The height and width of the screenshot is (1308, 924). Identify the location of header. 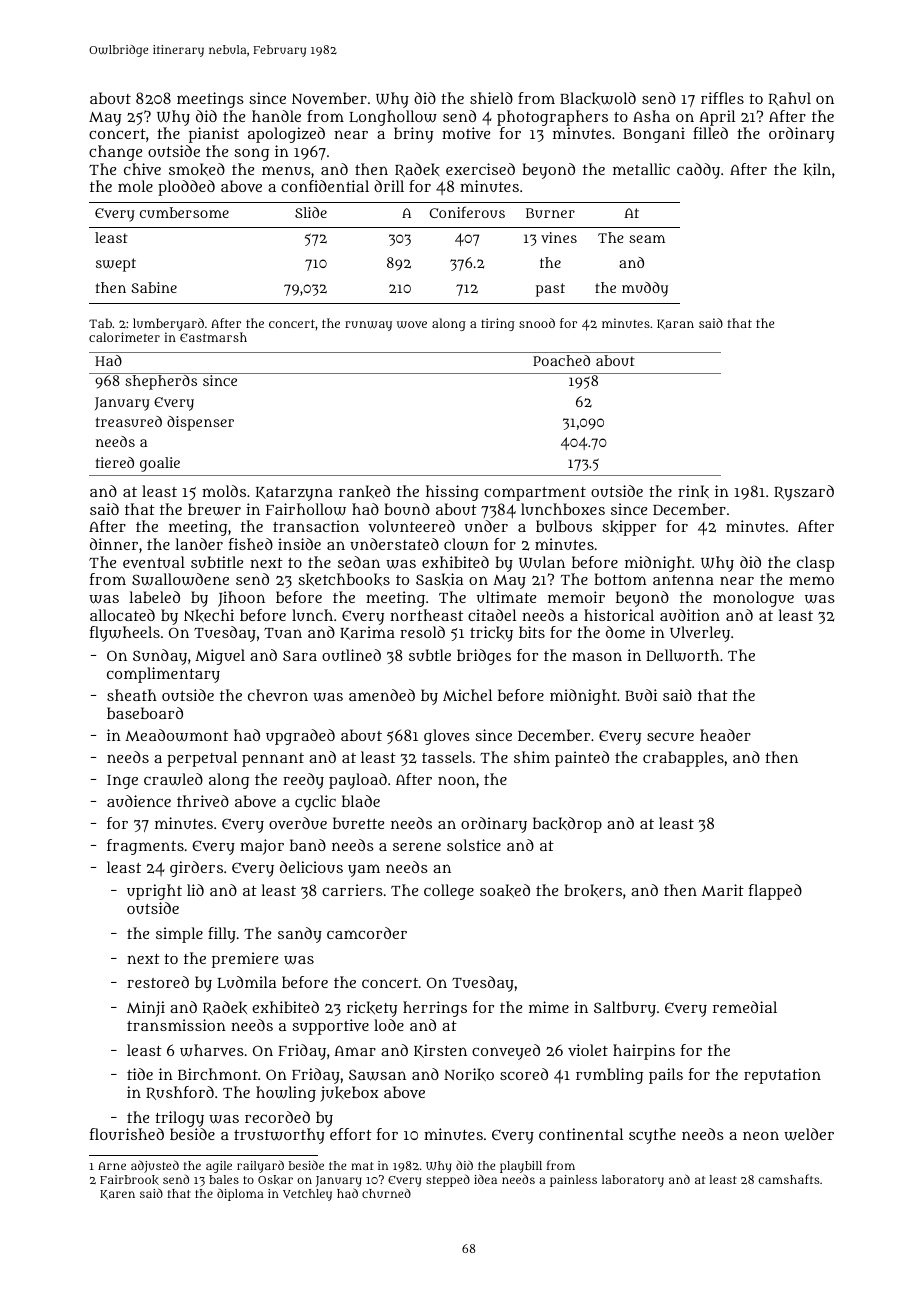
(725, 735).
